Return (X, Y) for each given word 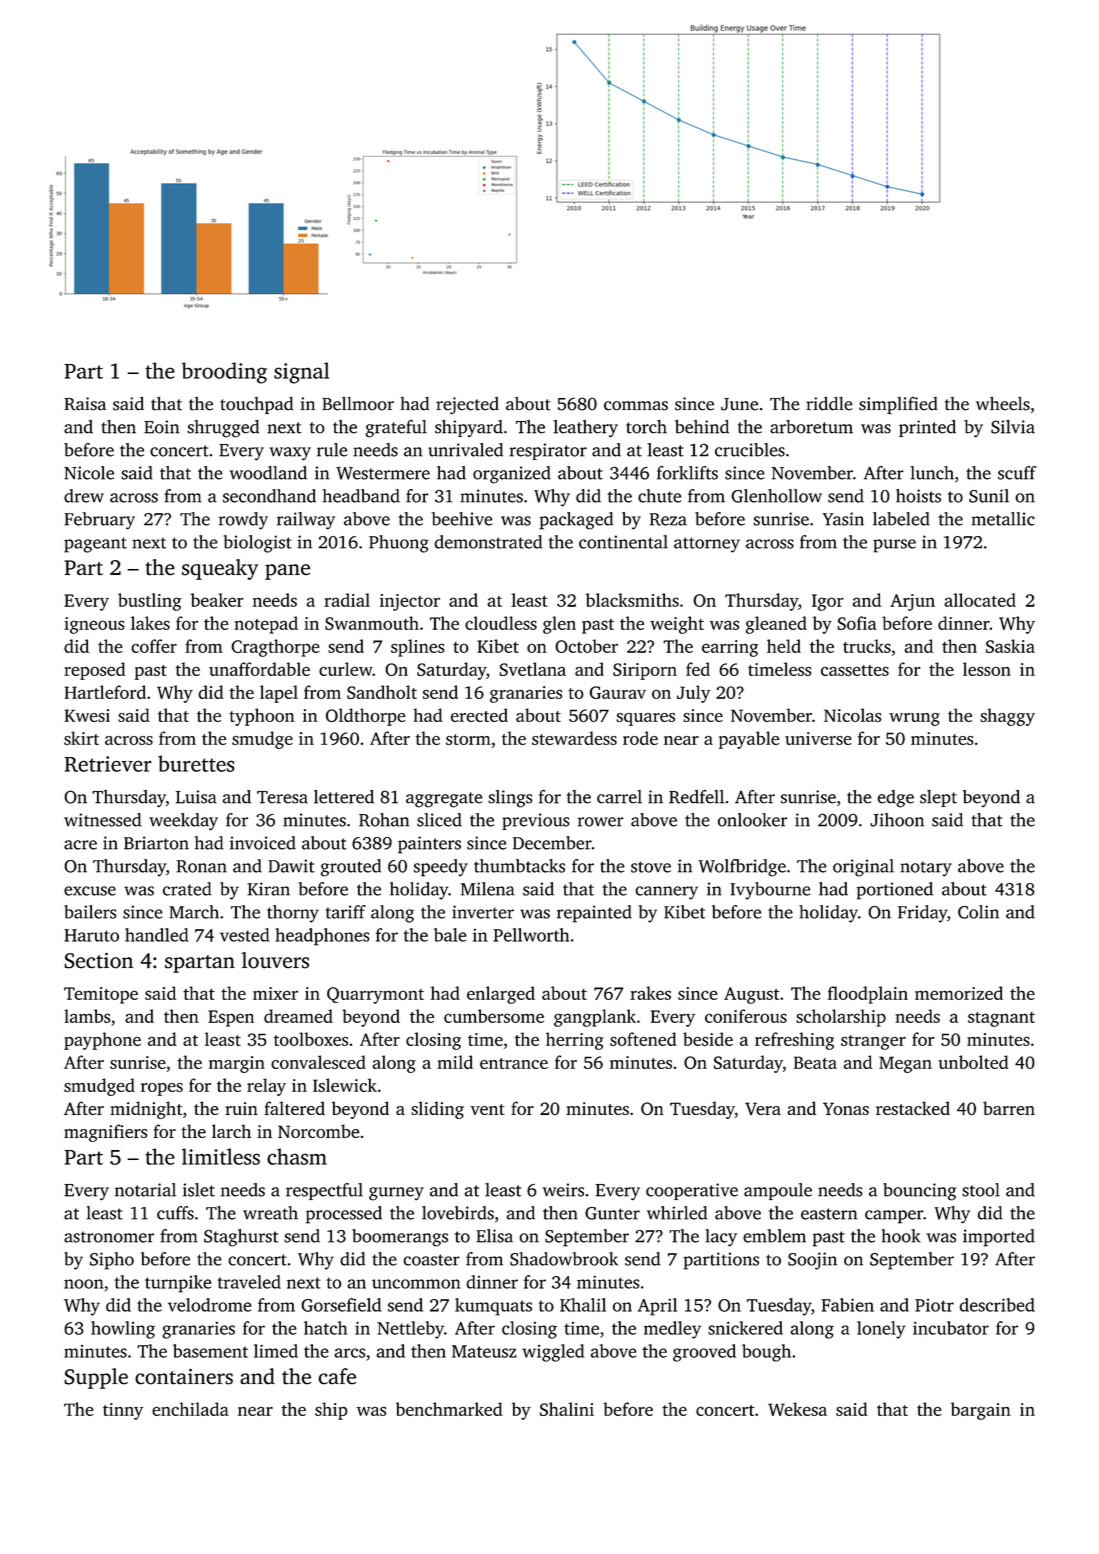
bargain (981, 1411)
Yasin (843, 519)
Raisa (85, 404)
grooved (704, 1353)
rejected (467, 405)
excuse (90, 891)
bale (450, 935)
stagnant (1001, 1019)
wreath (270, 1213)
